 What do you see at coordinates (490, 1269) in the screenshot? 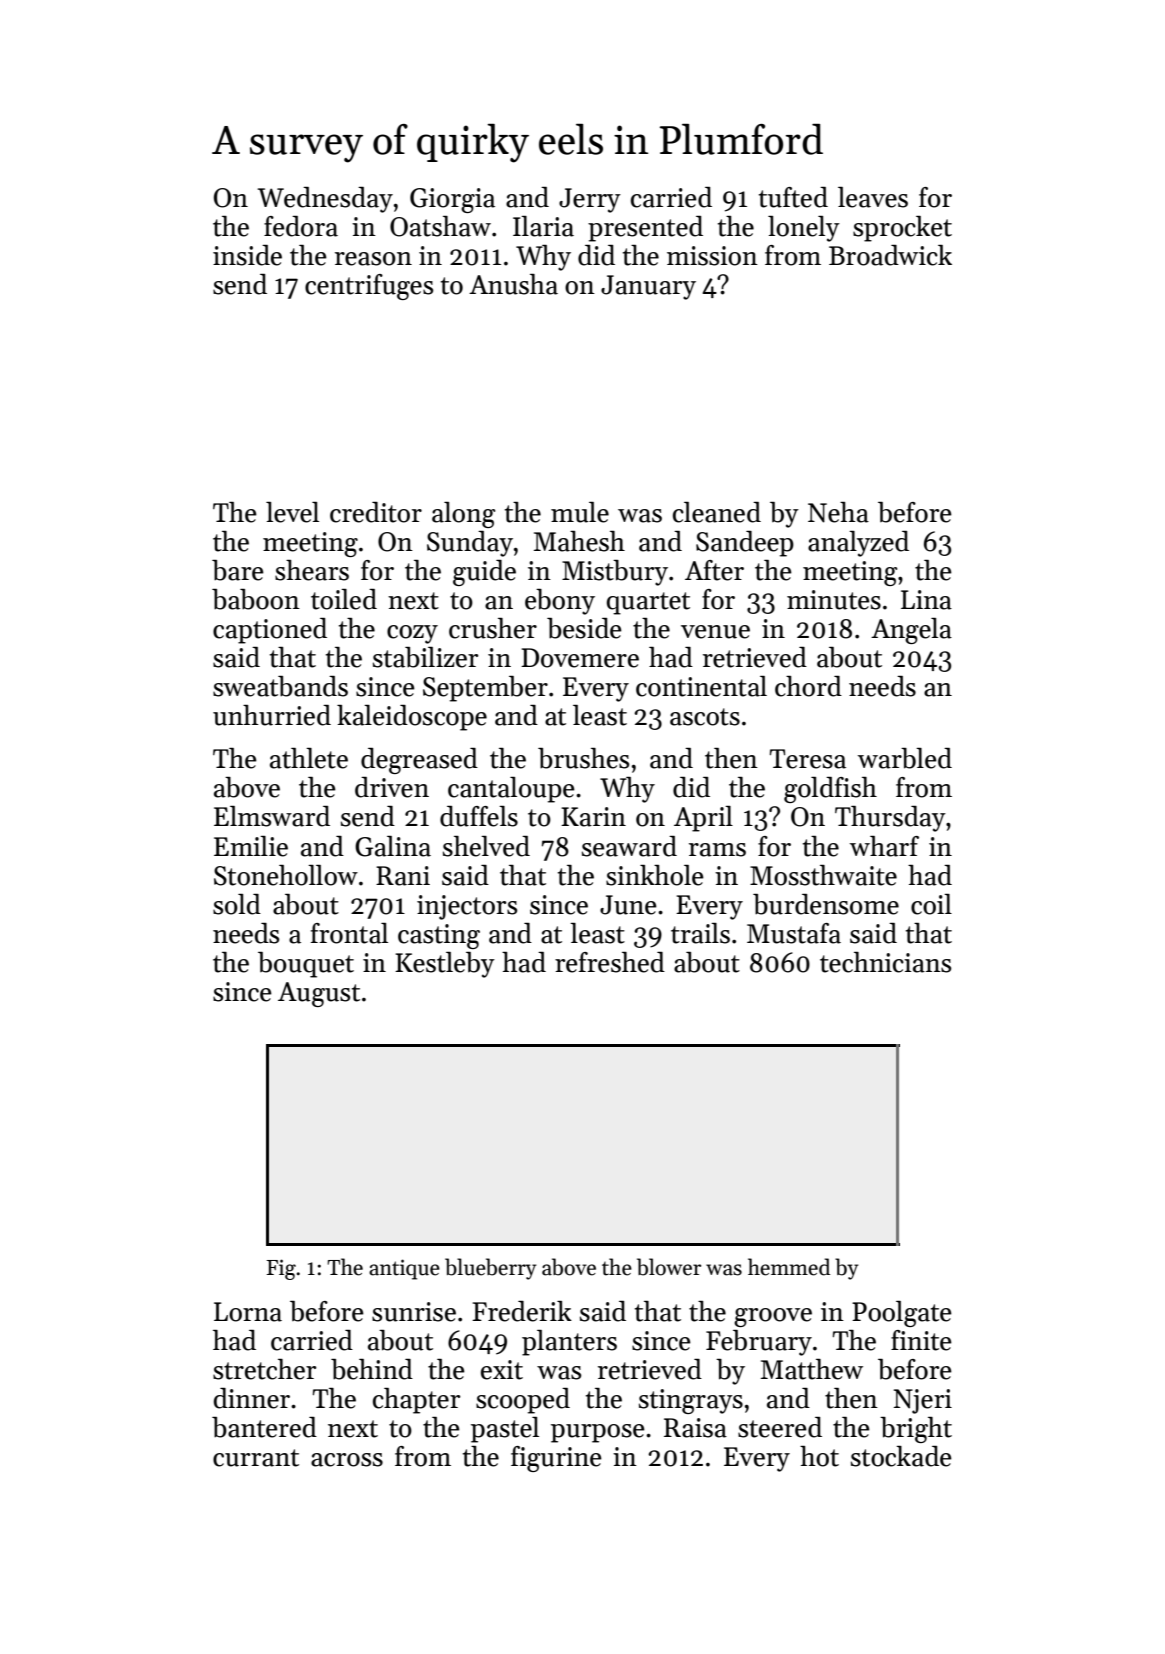
I see `blueberry` at bounding box center [490, 1269].
